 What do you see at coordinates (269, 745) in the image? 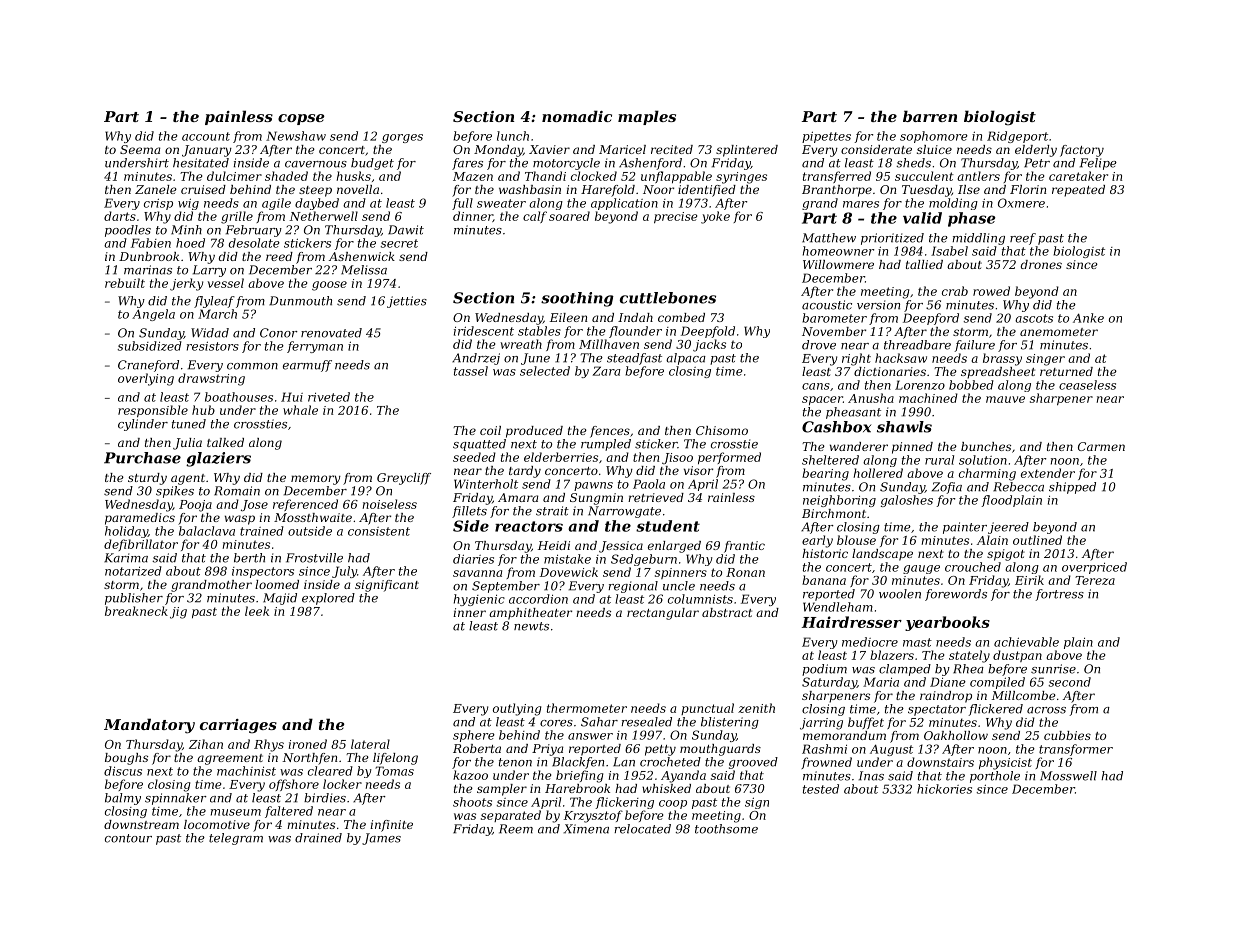
I see `Rhys` at bounding box center [269, 745].
